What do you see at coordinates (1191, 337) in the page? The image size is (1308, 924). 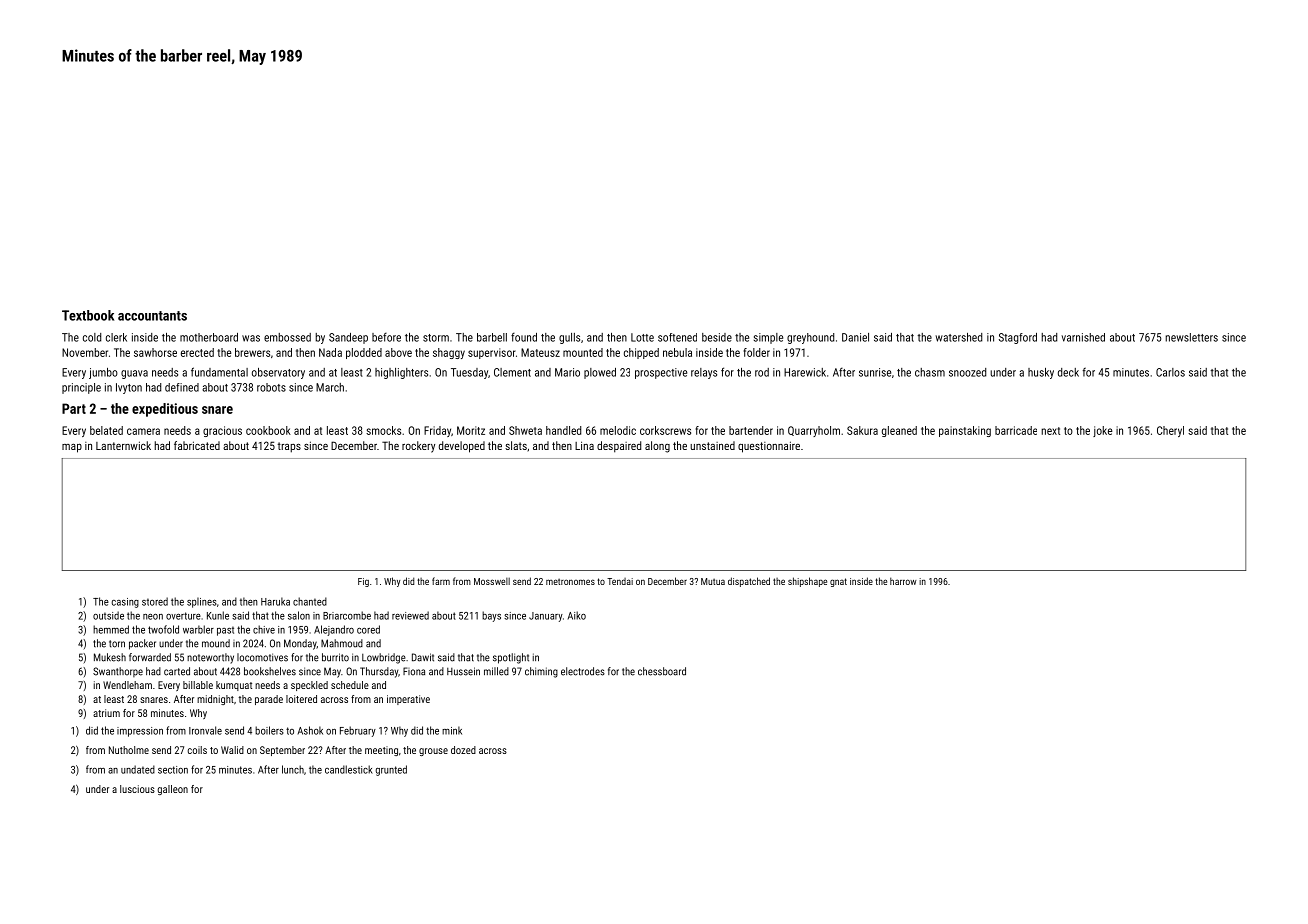 I see `newsletters` at bounding box center [1191, 337].
